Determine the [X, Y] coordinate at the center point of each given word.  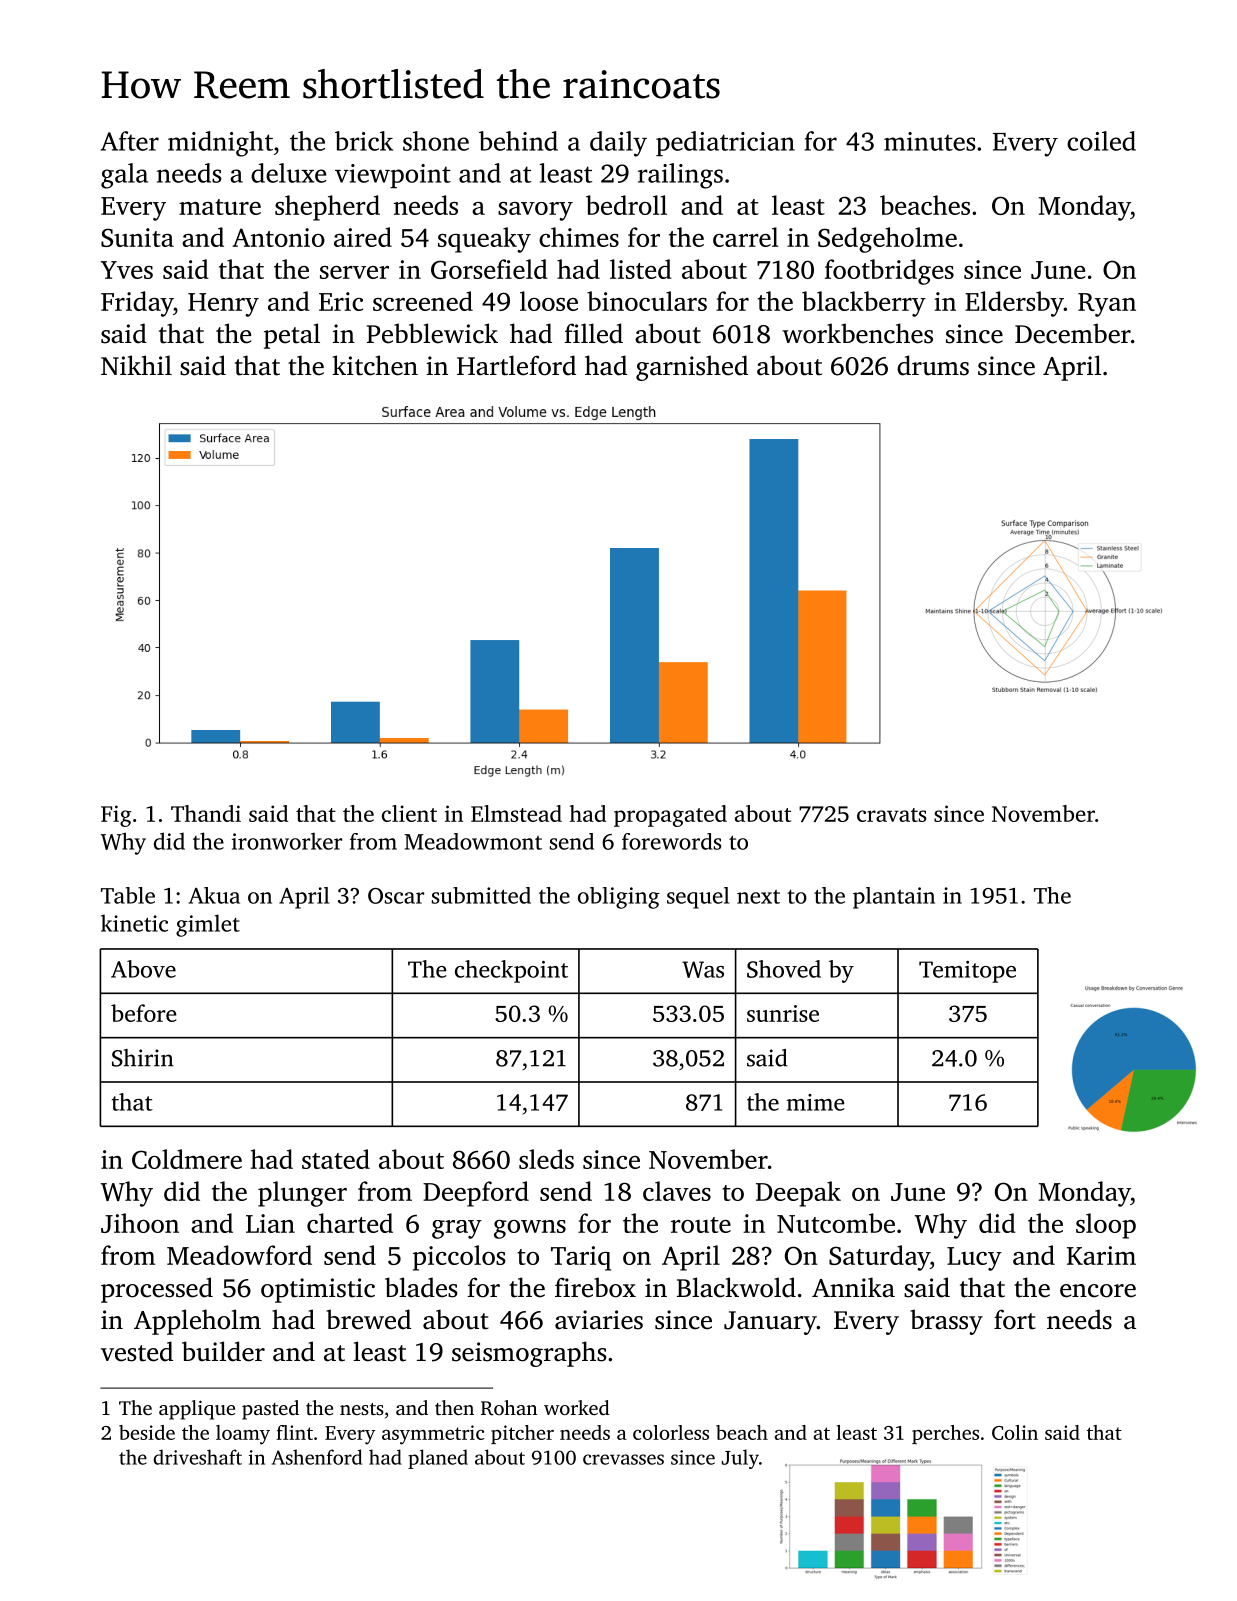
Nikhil [136, 365]
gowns [530, 1229]
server [354, 272]
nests [362, 1409]
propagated [670, 816]
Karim [1101, 1255]
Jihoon [140, 1223]
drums [933, 365]
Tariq [581, 1258]
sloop [1106, 1226]
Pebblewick [432, 333]
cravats [892, 815]
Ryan [1107, 305]
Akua [214, 895]
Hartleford [516, 365]
